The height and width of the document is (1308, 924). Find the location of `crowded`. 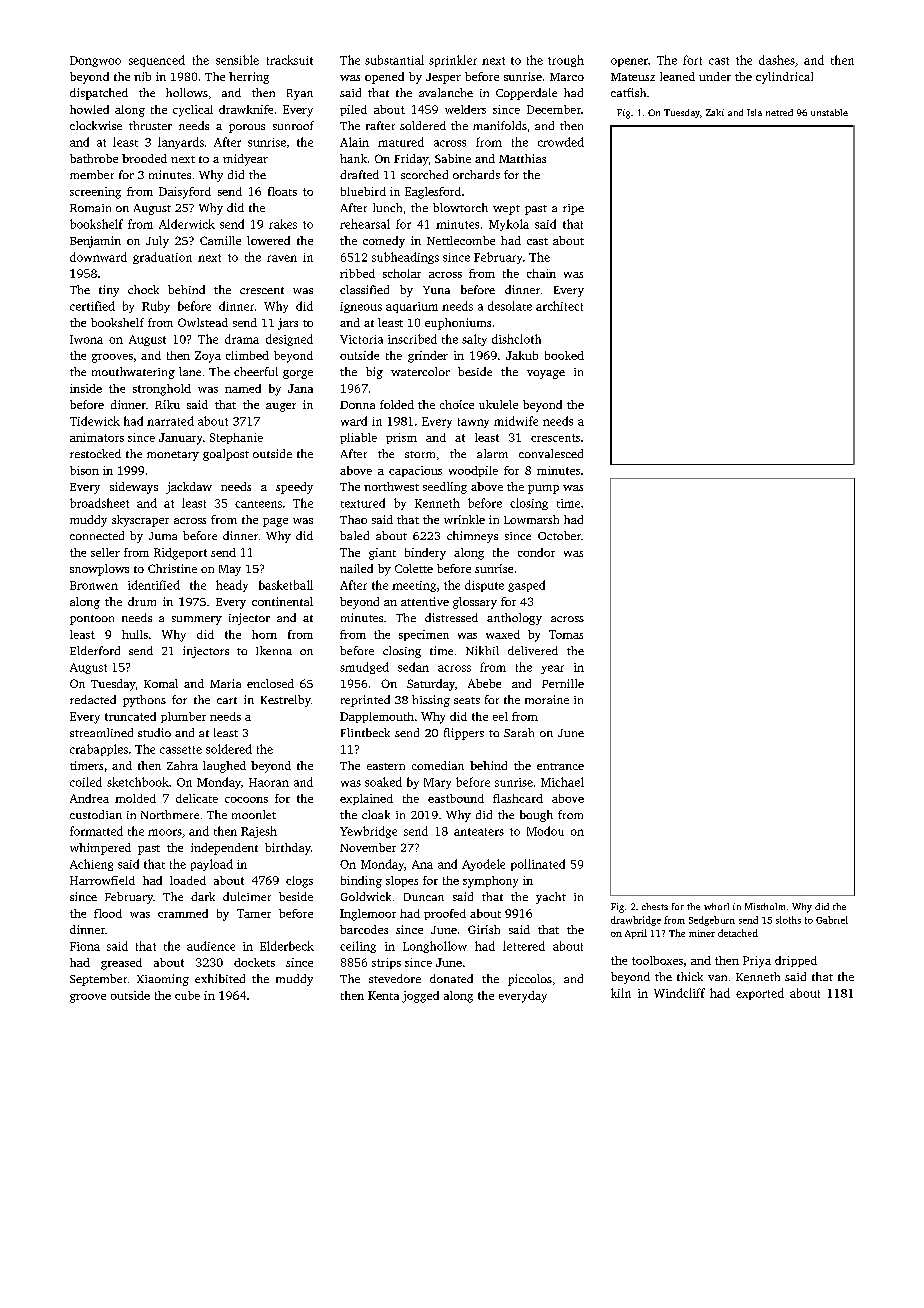

crowded is located at coordinates (561, 142).
